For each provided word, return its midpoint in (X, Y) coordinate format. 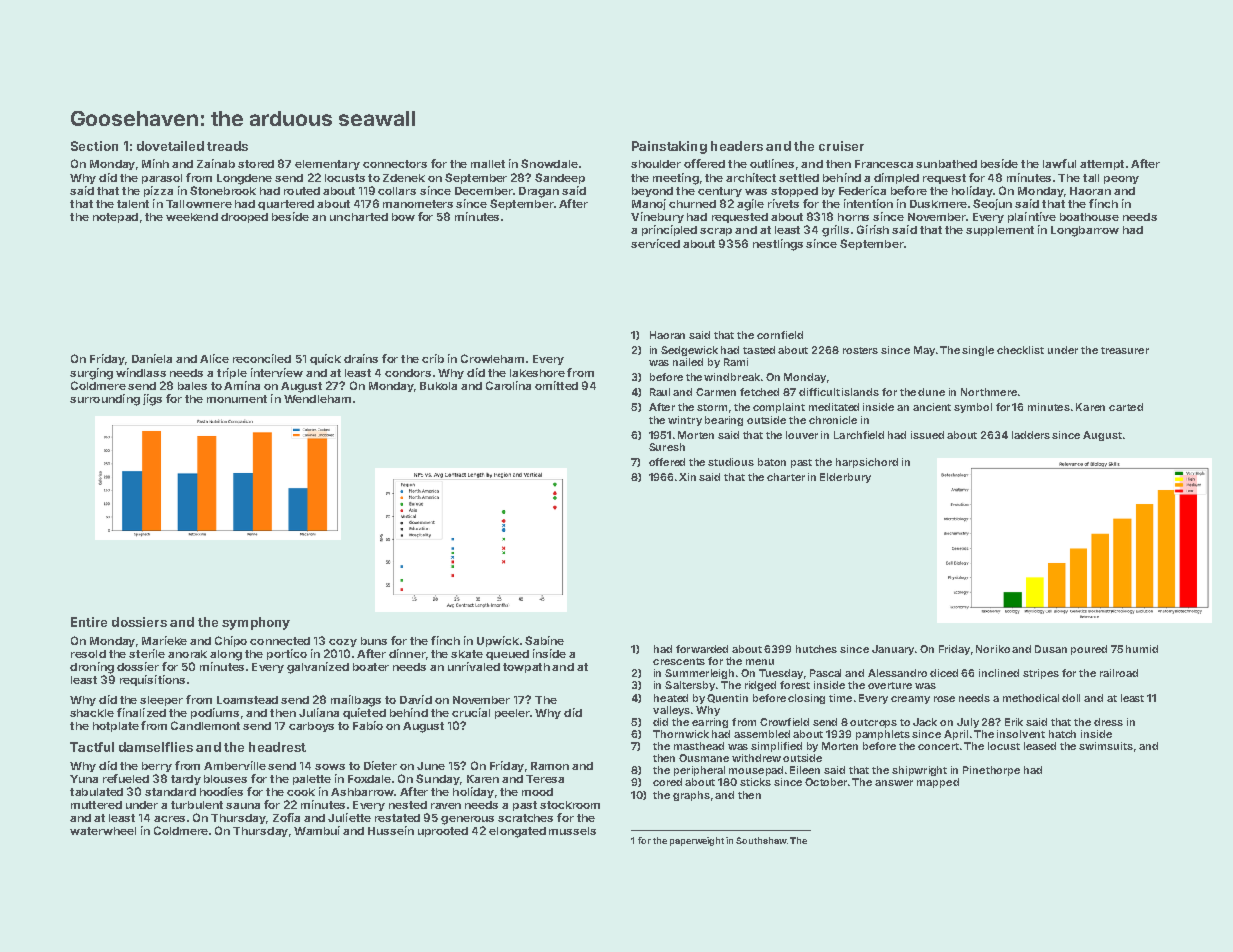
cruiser (841, 146)
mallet (488, 164)
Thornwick (681, 734)
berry (157, 767)
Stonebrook (223, 190)
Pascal (825, 673)
